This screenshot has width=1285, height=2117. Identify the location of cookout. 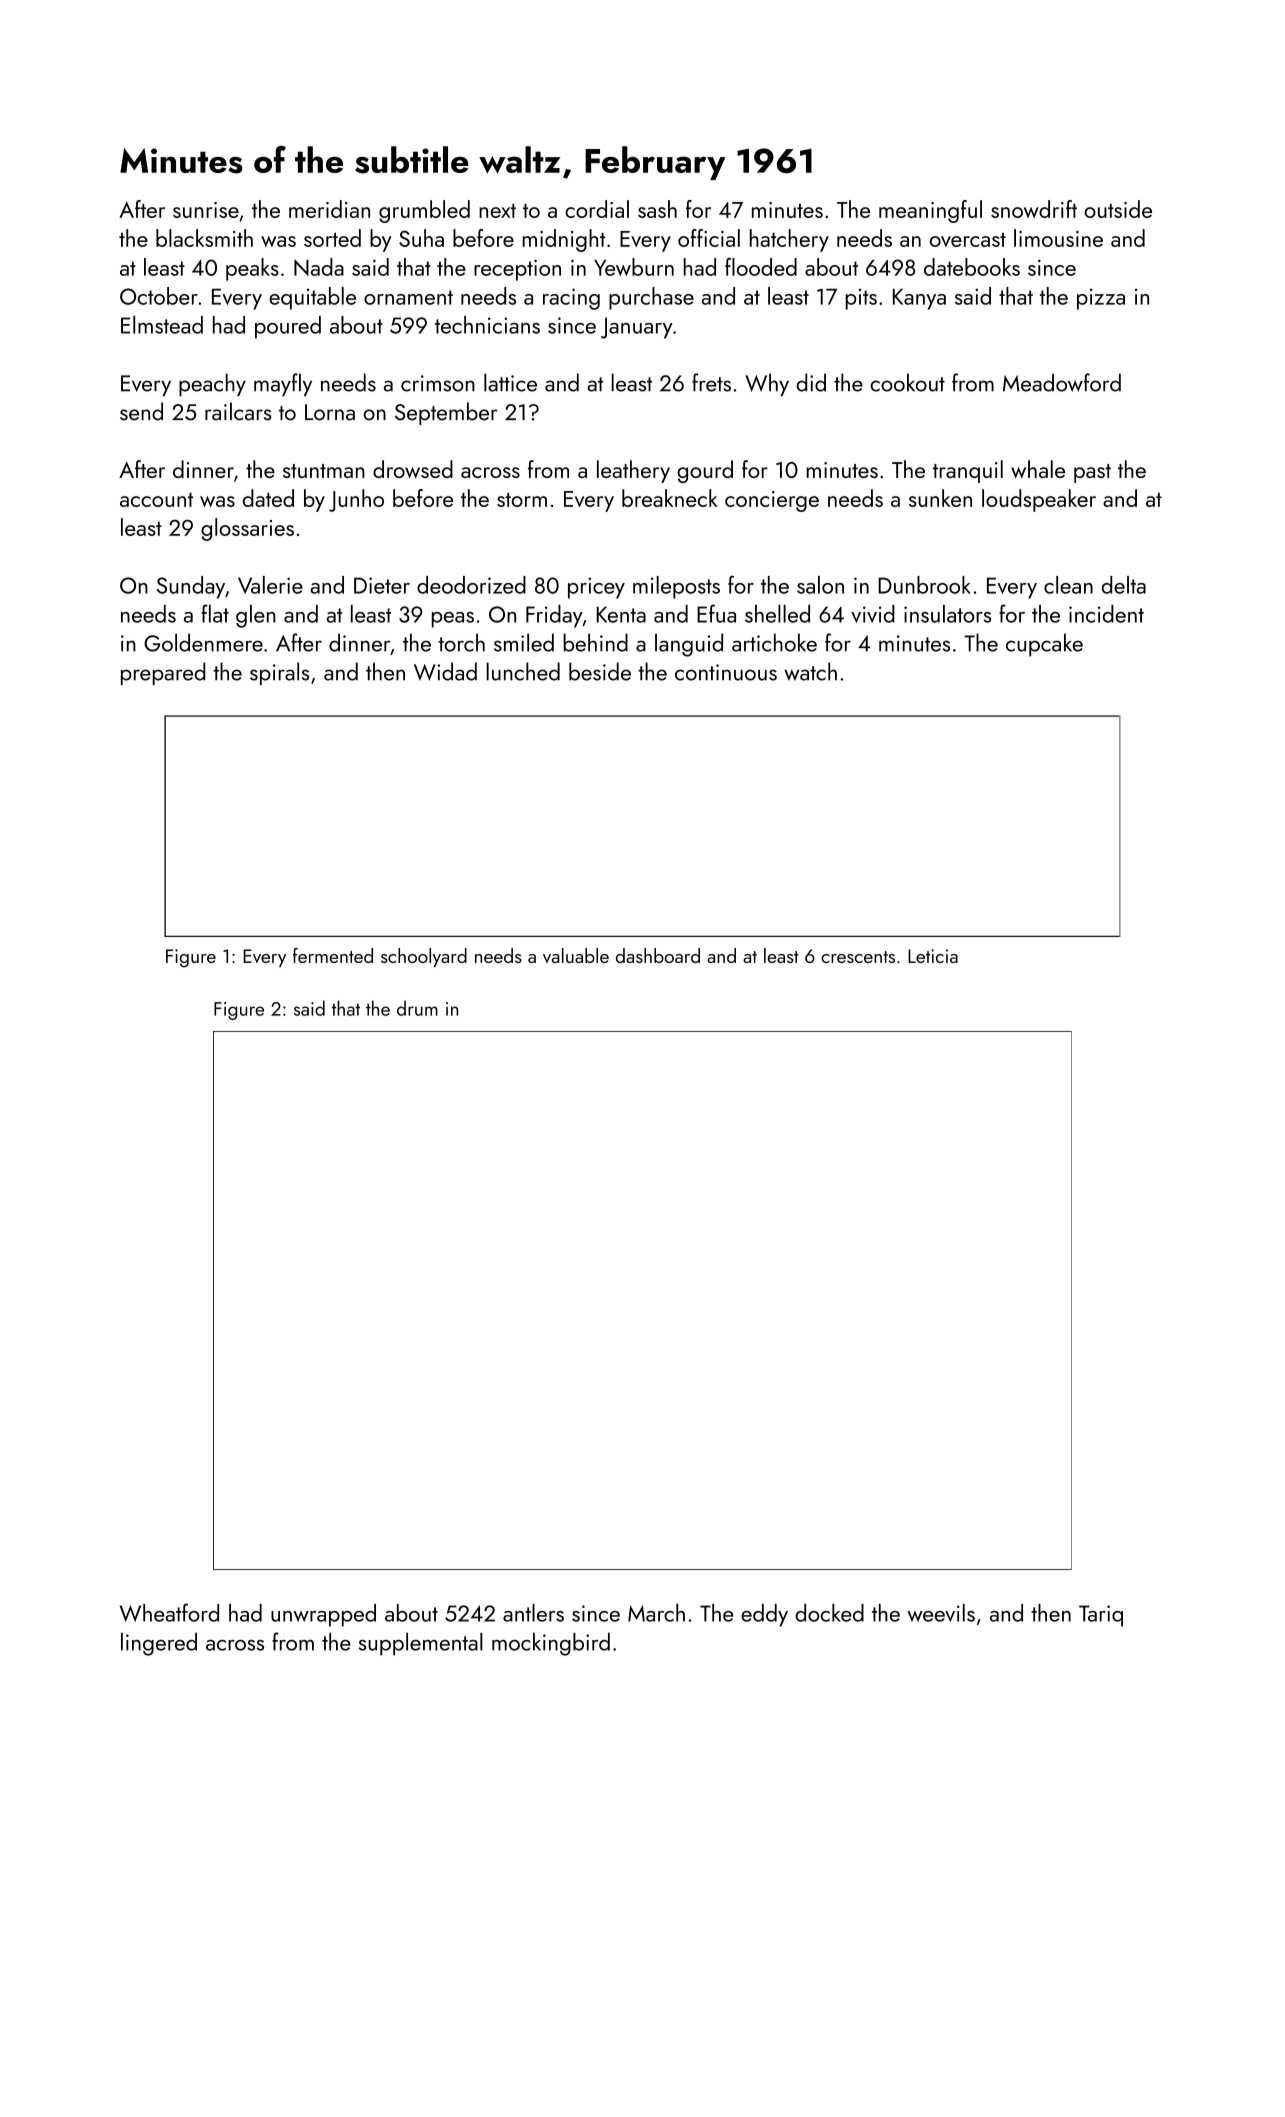
(907, 382).
